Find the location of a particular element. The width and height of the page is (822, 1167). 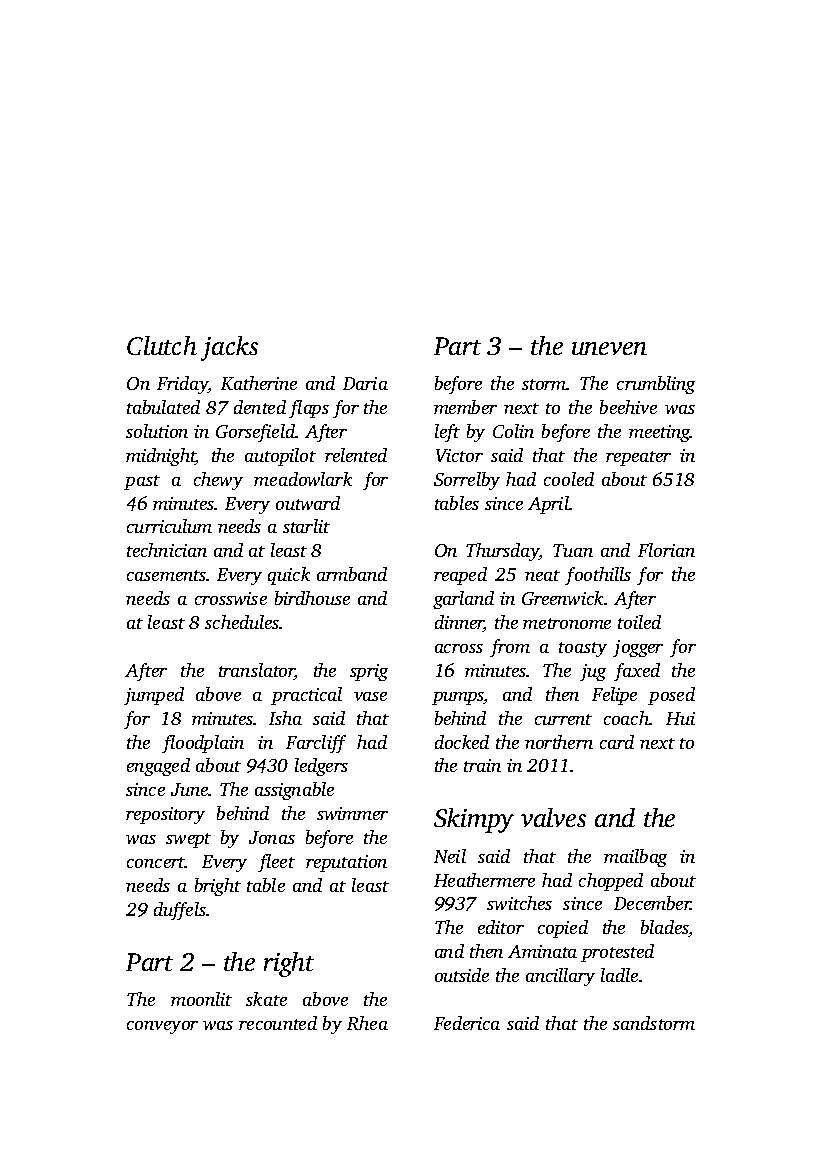

cooled is located at coordinates (569, 479).
